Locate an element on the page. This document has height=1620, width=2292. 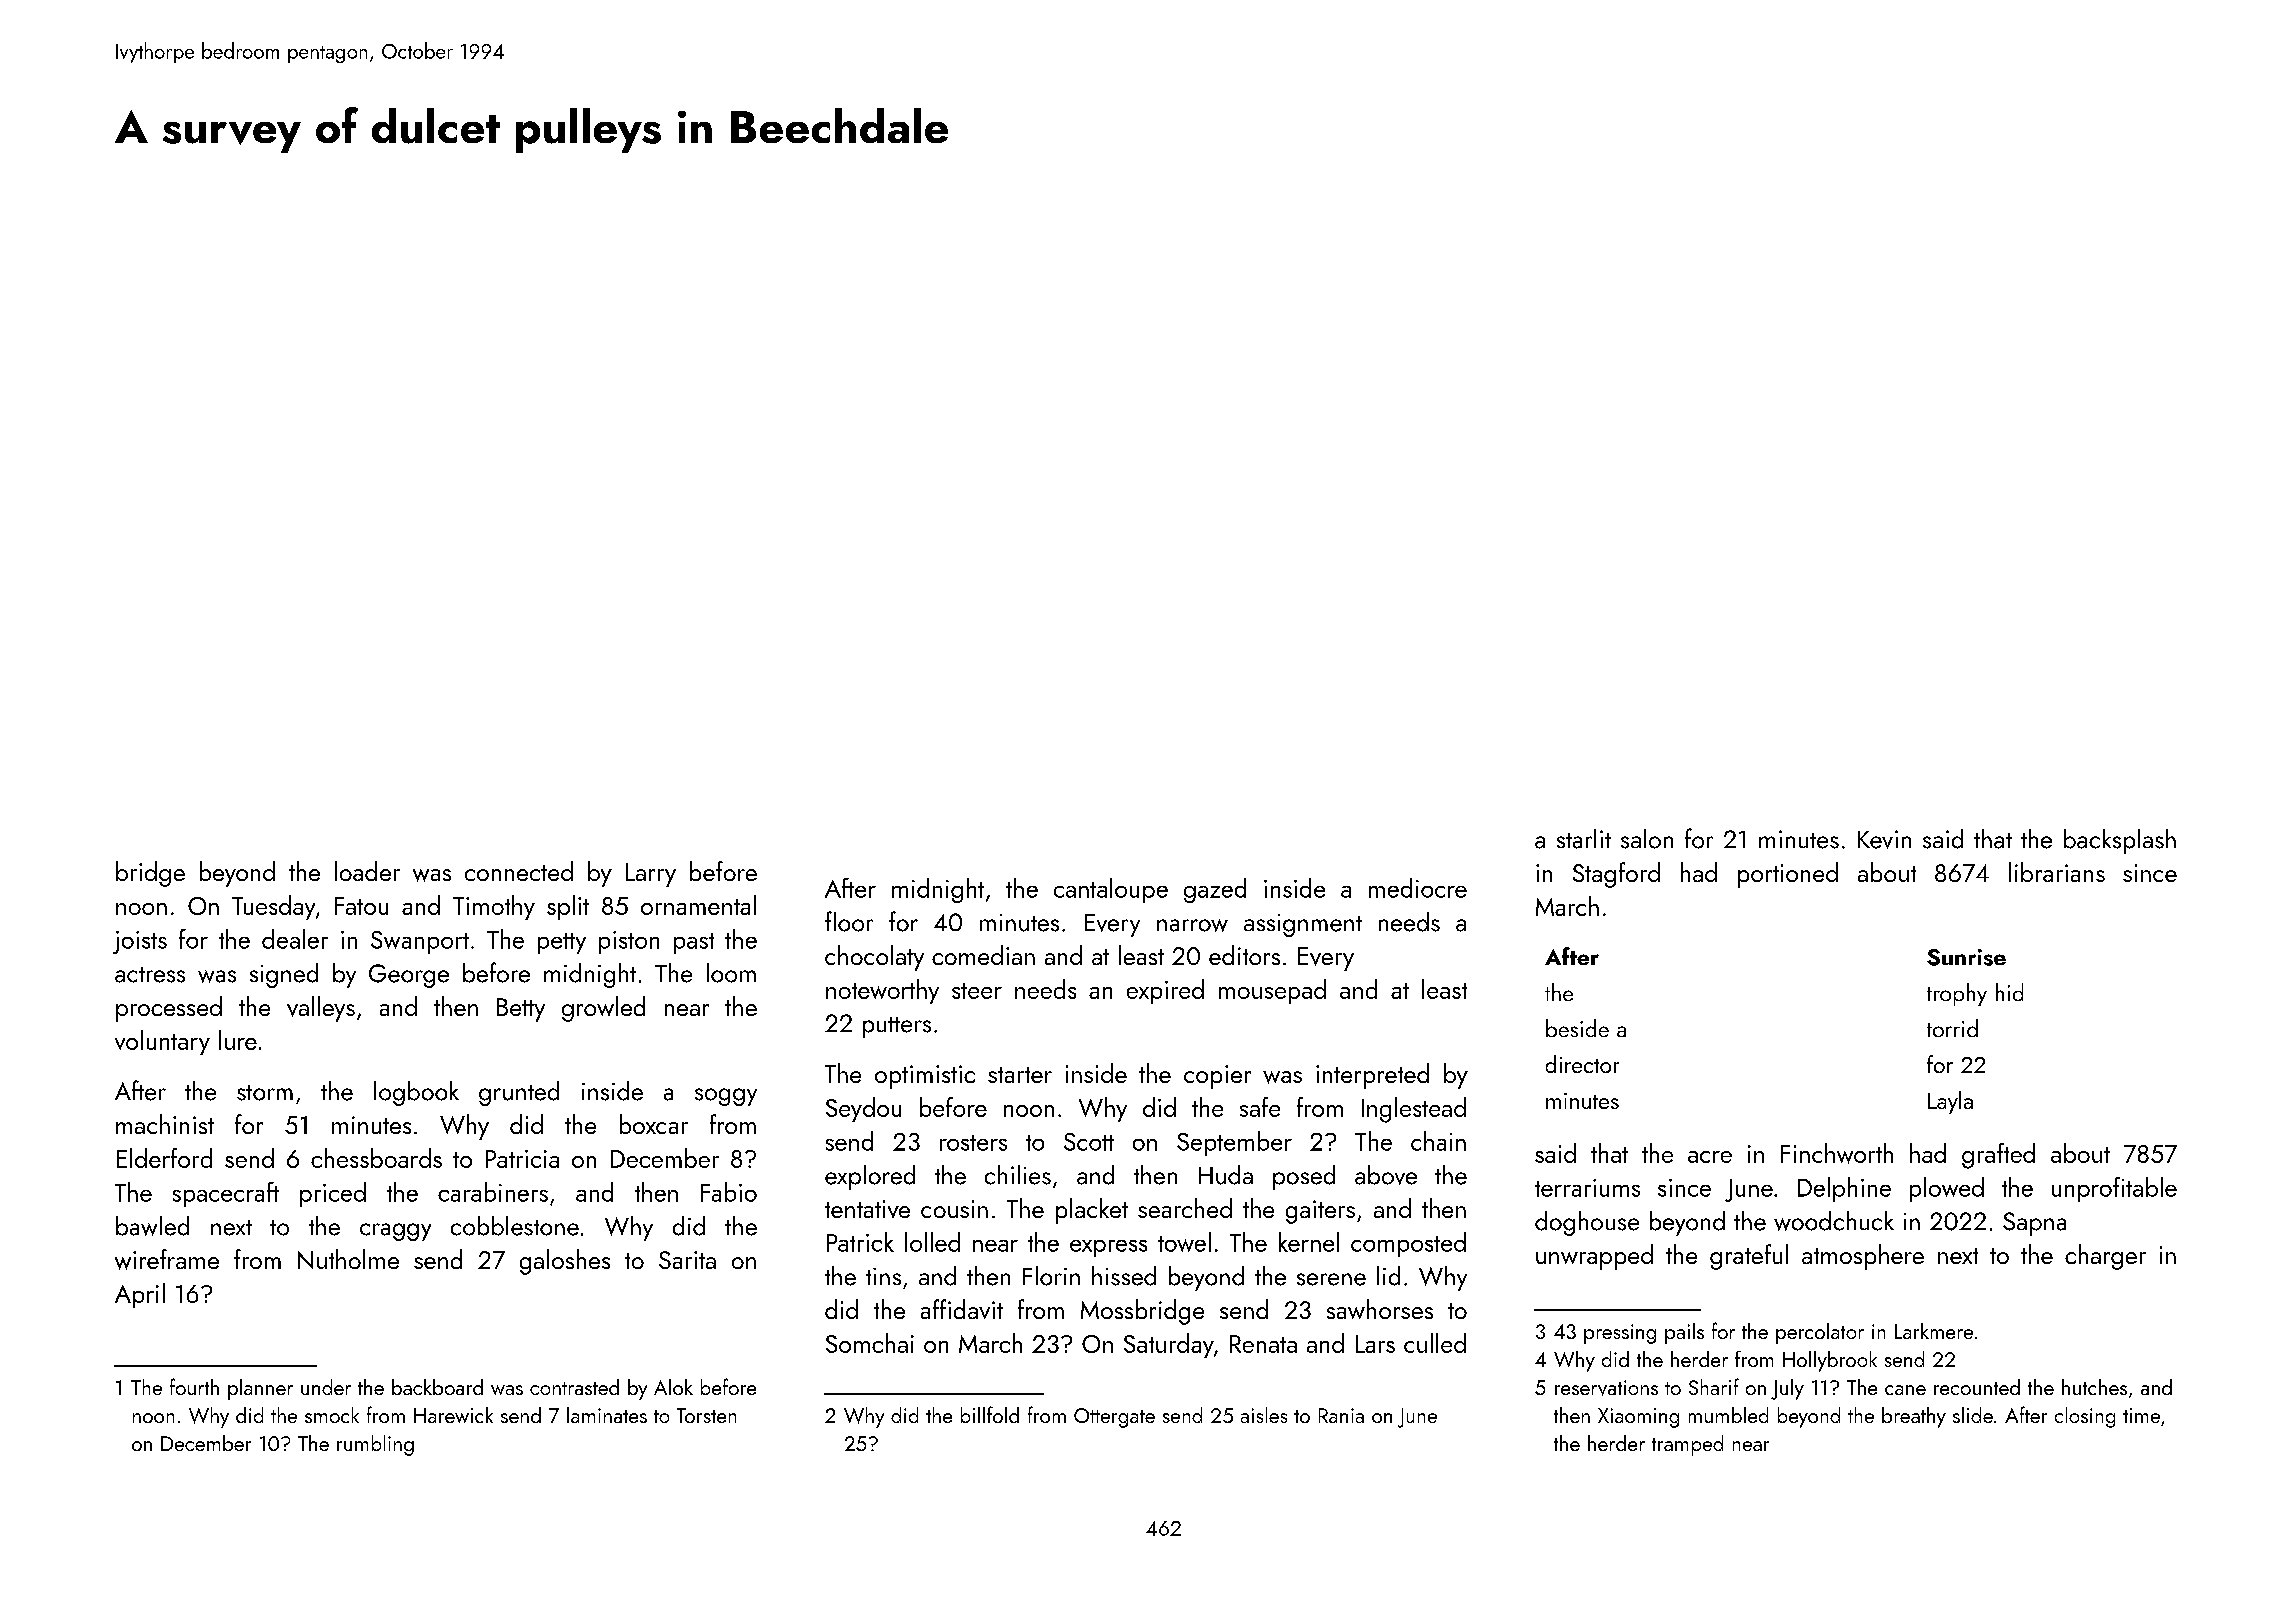
towel is located at coordinates (1184, 1242).
